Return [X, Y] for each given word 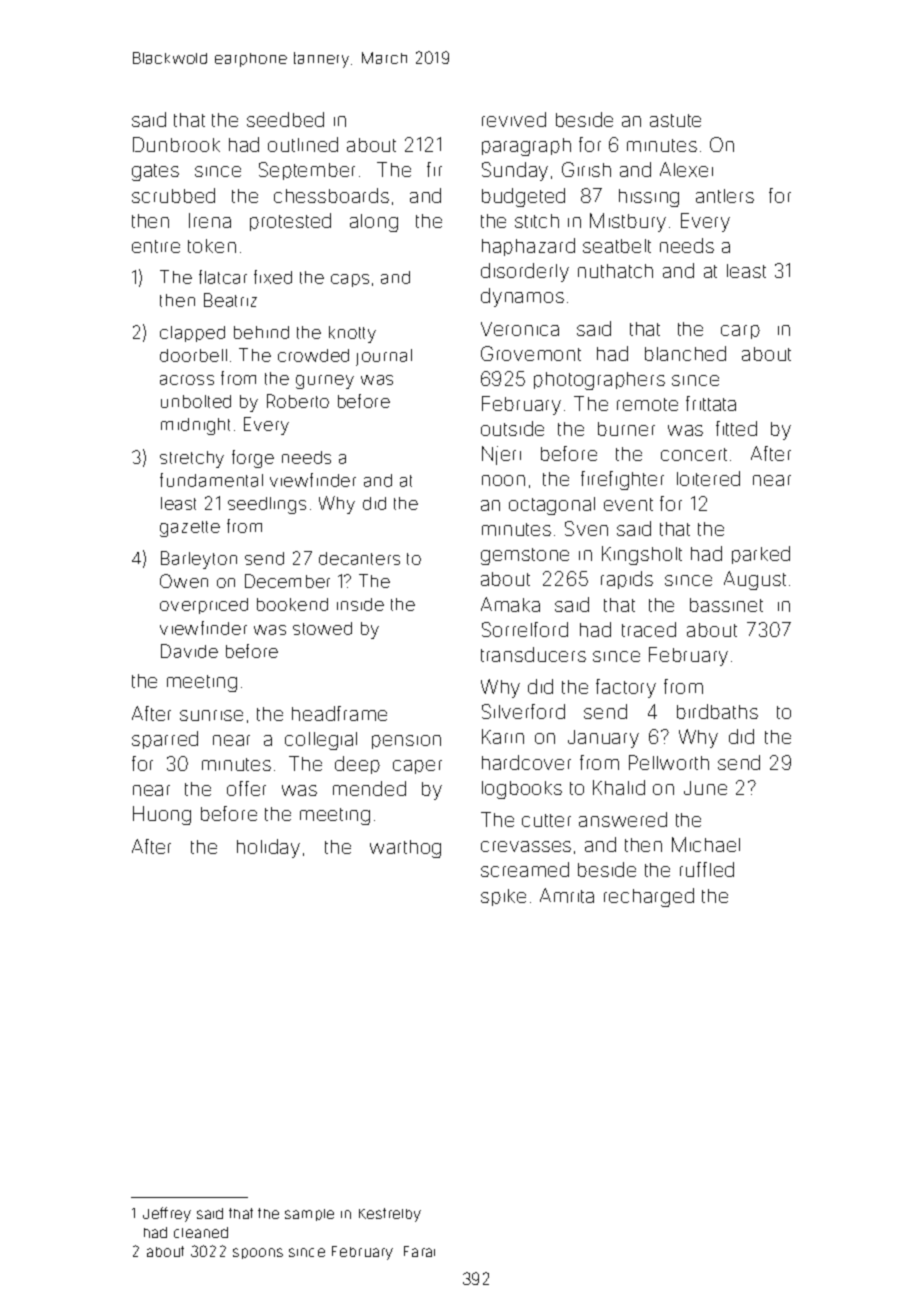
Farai [419, 1251]
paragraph [526, 147]
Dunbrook [176, 144]
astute [675, 120]
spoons [258, 1253]
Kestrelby [390, 1215]
